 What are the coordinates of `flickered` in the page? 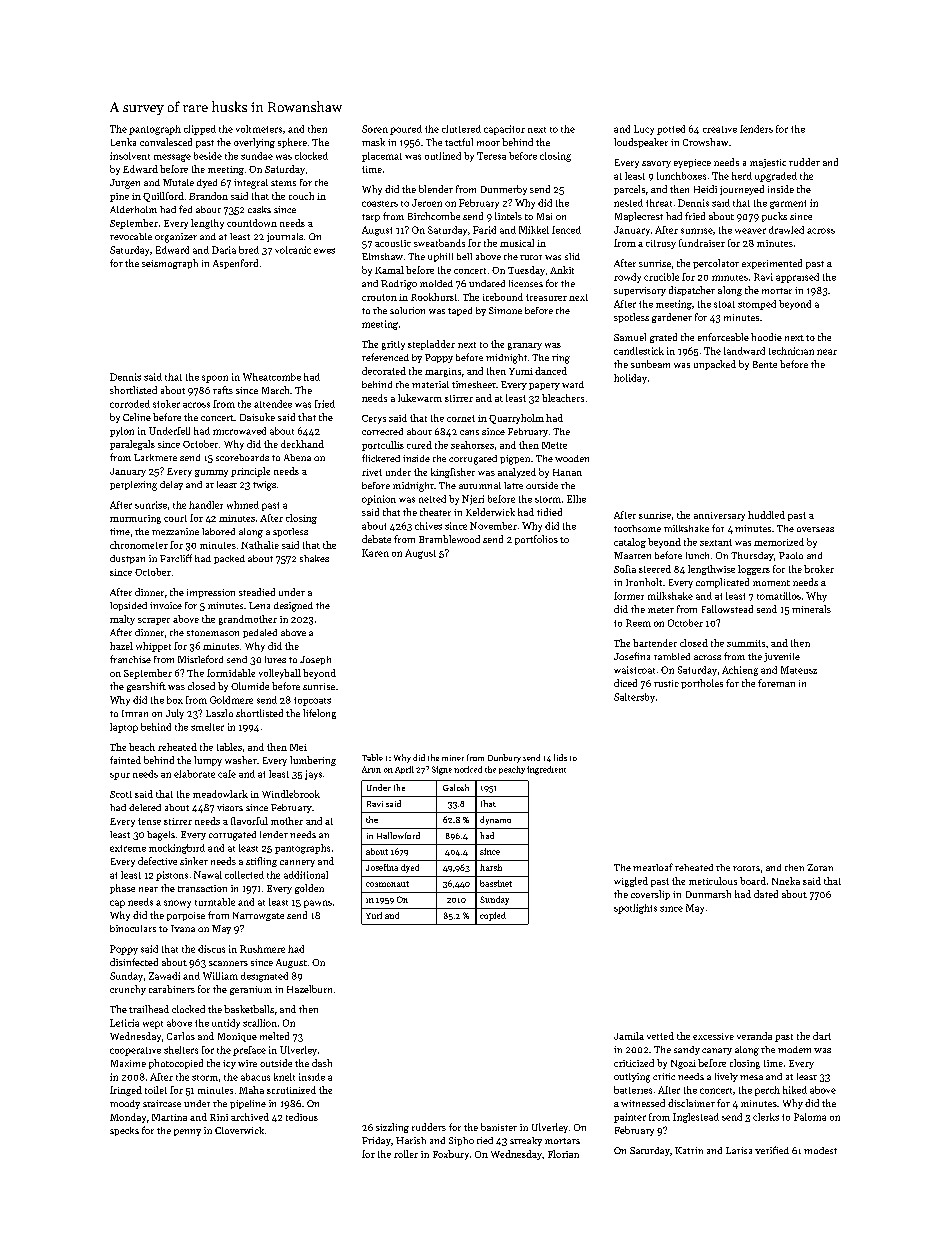 It's located at (381, 458).
